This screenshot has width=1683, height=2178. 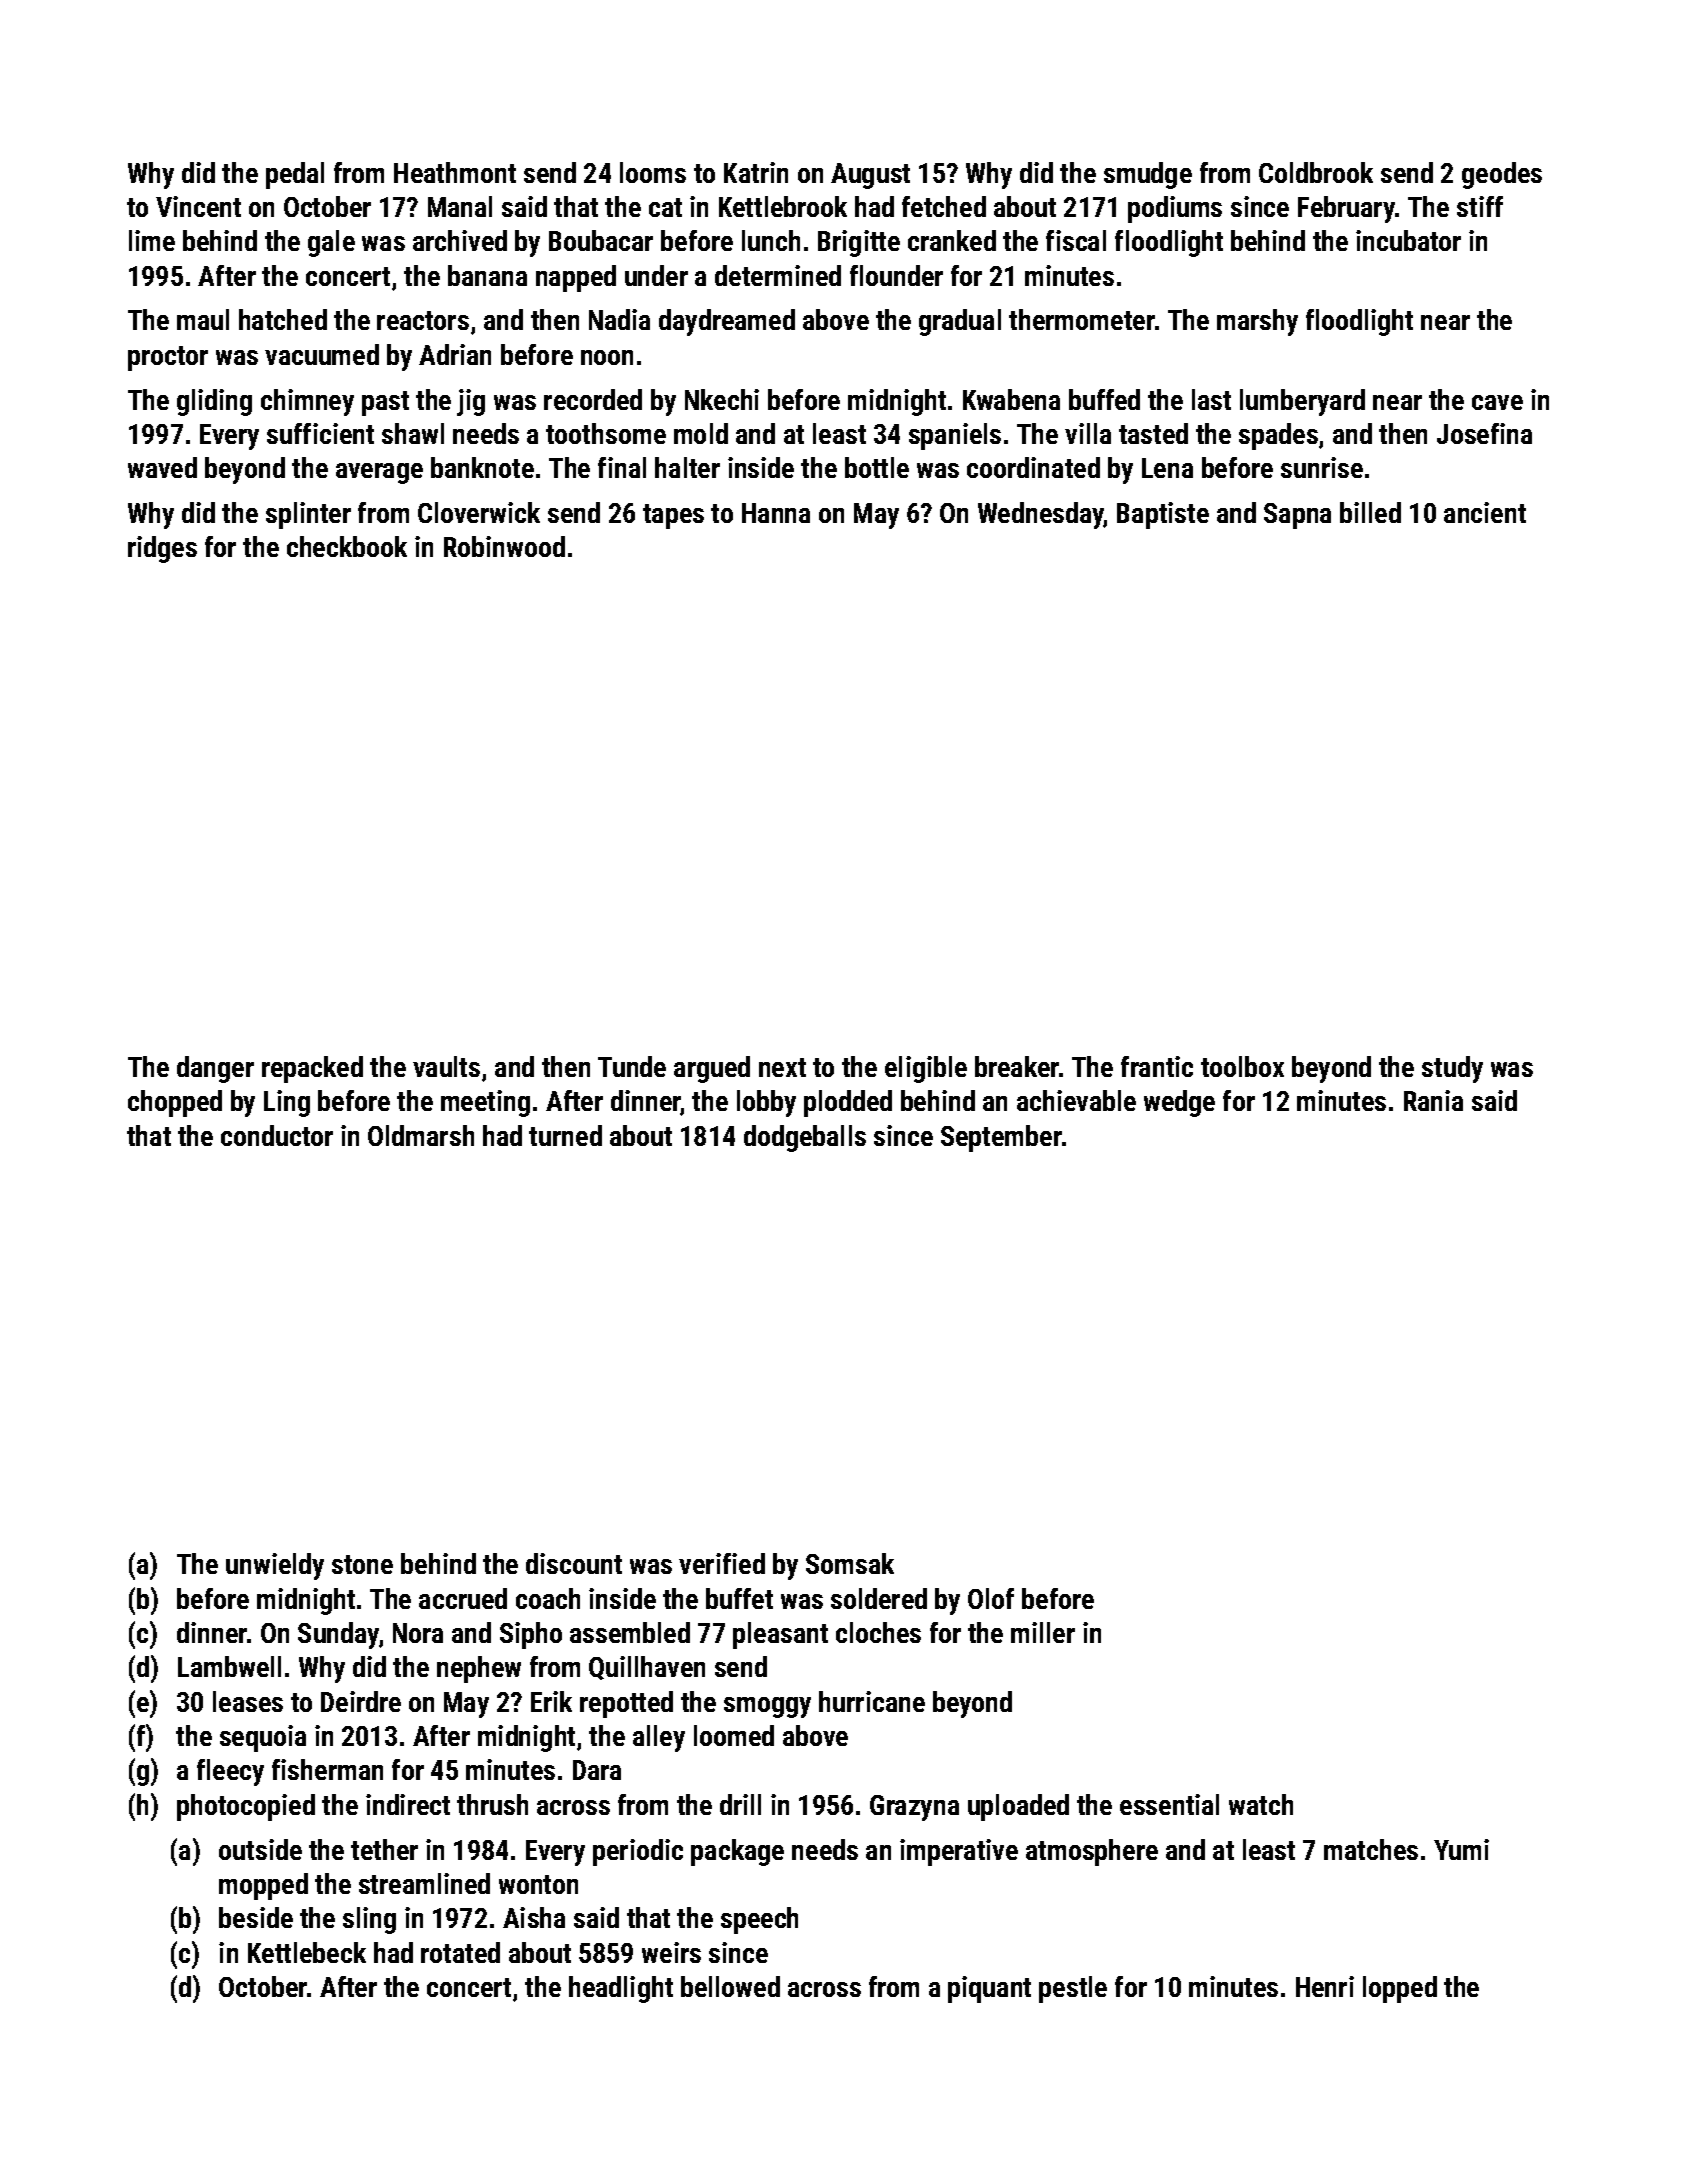 I want to click on beside, so click(x=256, y=1917).
